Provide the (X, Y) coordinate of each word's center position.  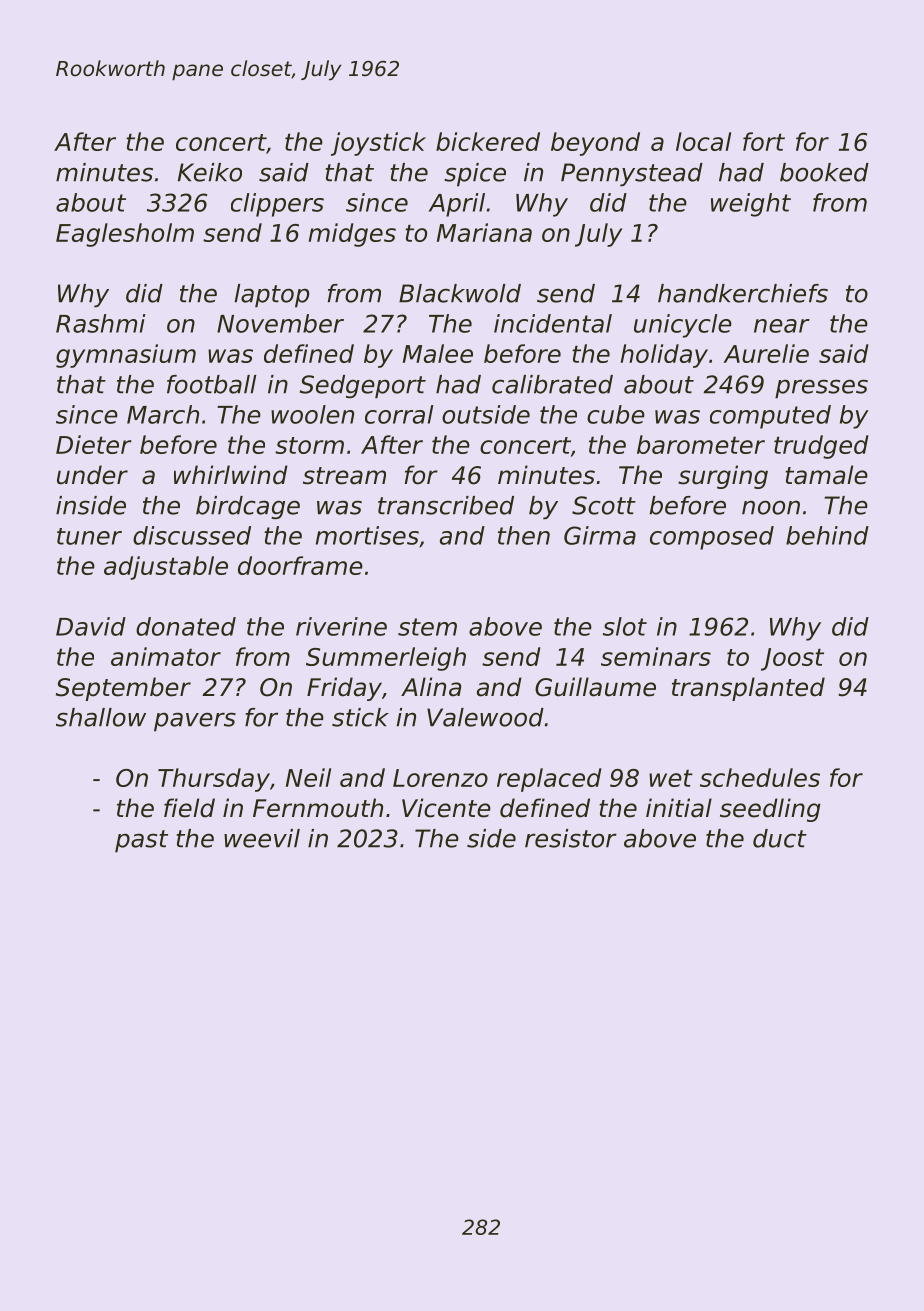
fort (764, 141)
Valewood (485, 717)
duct (780, 838)
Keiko (210, 172)
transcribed (446, 505)
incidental (553, 323)
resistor (571, 838)
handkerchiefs (743, 293)
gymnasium (126, 356)
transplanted (748, 689)
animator (166, 656)
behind (827, 535)
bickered (488, 141)
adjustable (166, 568)
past (141, 841)
